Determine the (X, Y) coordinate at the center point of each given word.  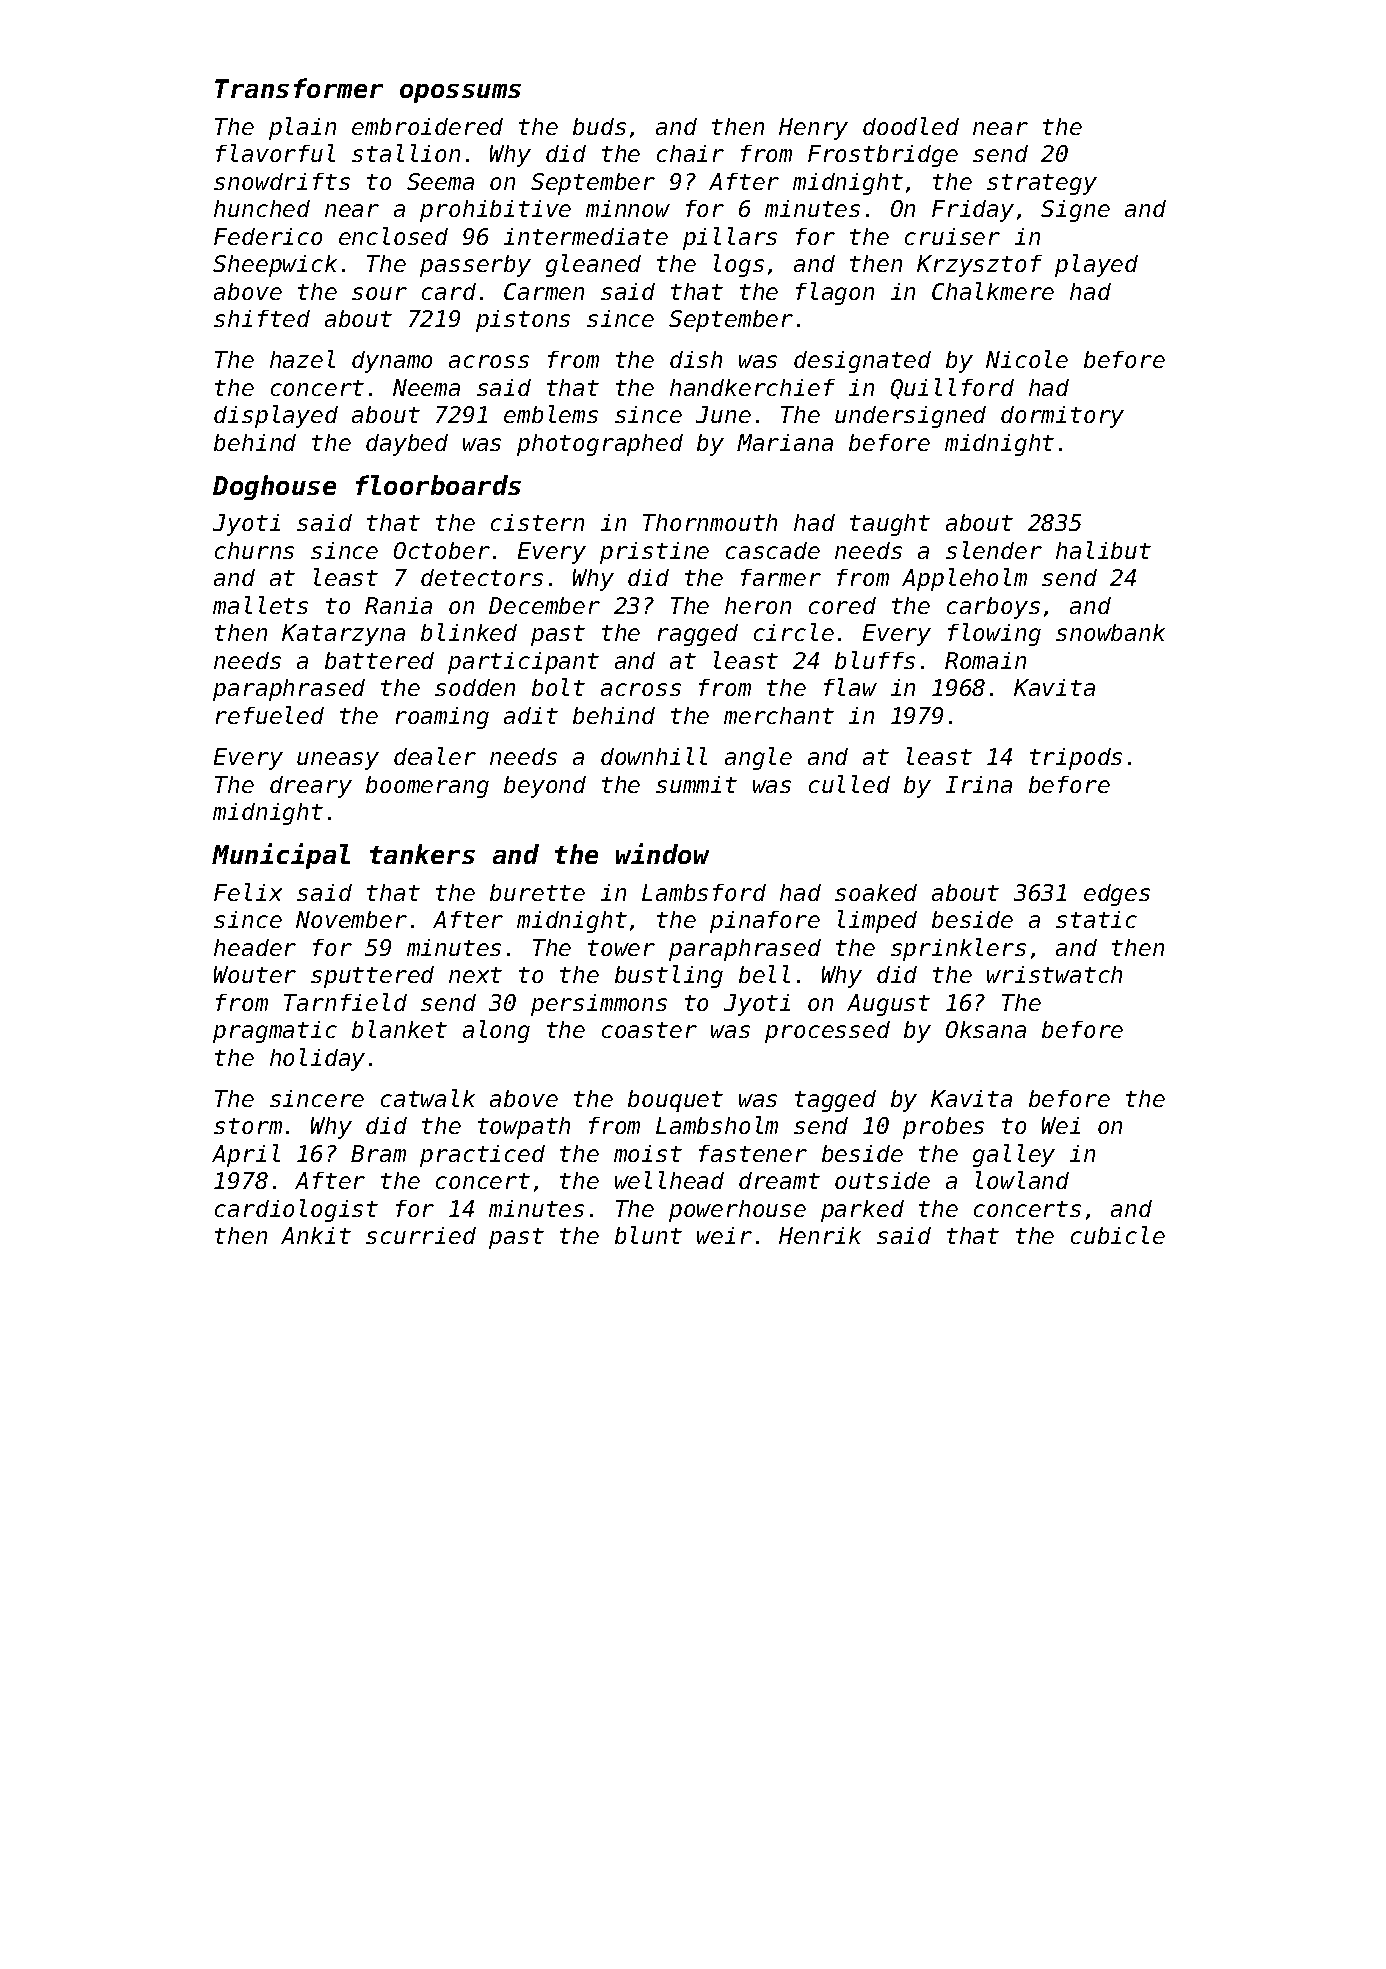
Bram (378, 1153)
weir (724, 1235)
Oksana (986, 1029)
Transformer (299, 88)
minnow (628, 208)
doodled (911, 126)
